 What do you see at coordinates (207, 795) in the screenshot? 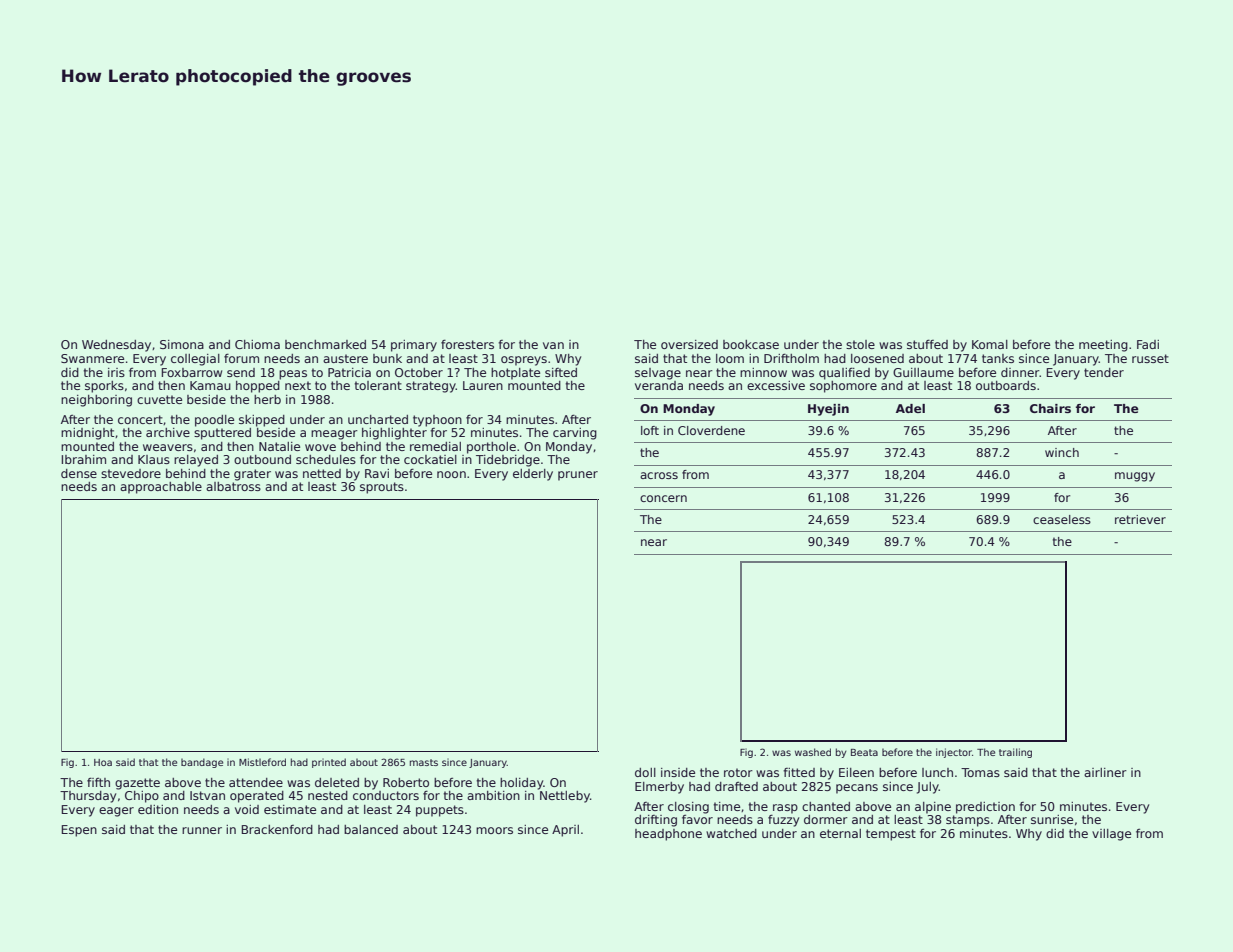
I see `Istvan` at bounding box center [207, 795].
